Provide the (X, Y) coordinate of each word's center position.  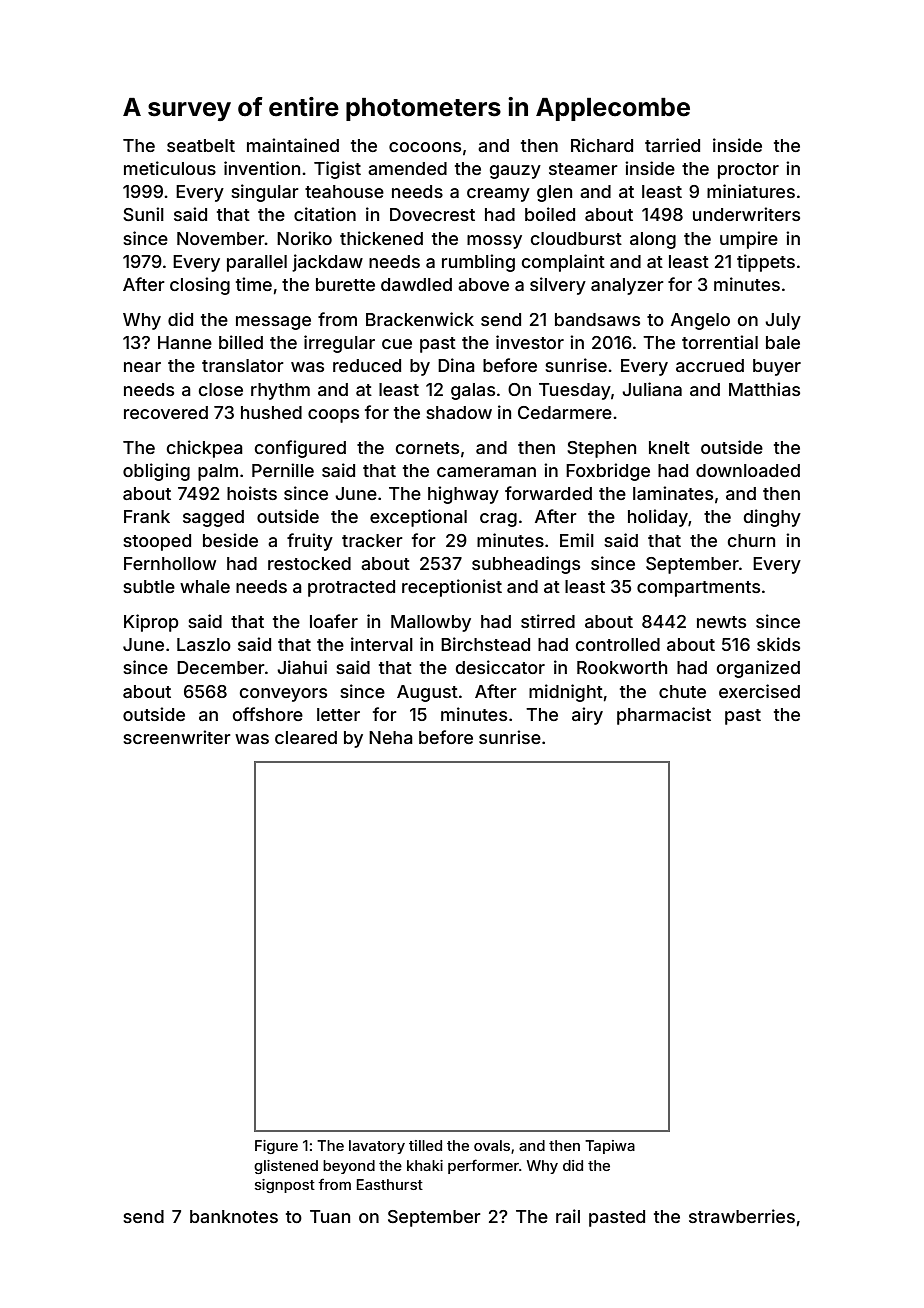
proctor (748, 171)
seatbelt (201, 145)
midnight (566, 693)
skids (778, 644)
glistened (286, 1167)
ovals (492, 1145)
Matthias (764, 389)
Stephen (601, 449)
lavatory (377, 1147)
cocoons (425, 147)
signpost (285, 1186)
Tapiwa (610, 1147)
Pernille (283, 470)
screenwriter (177, 737)
